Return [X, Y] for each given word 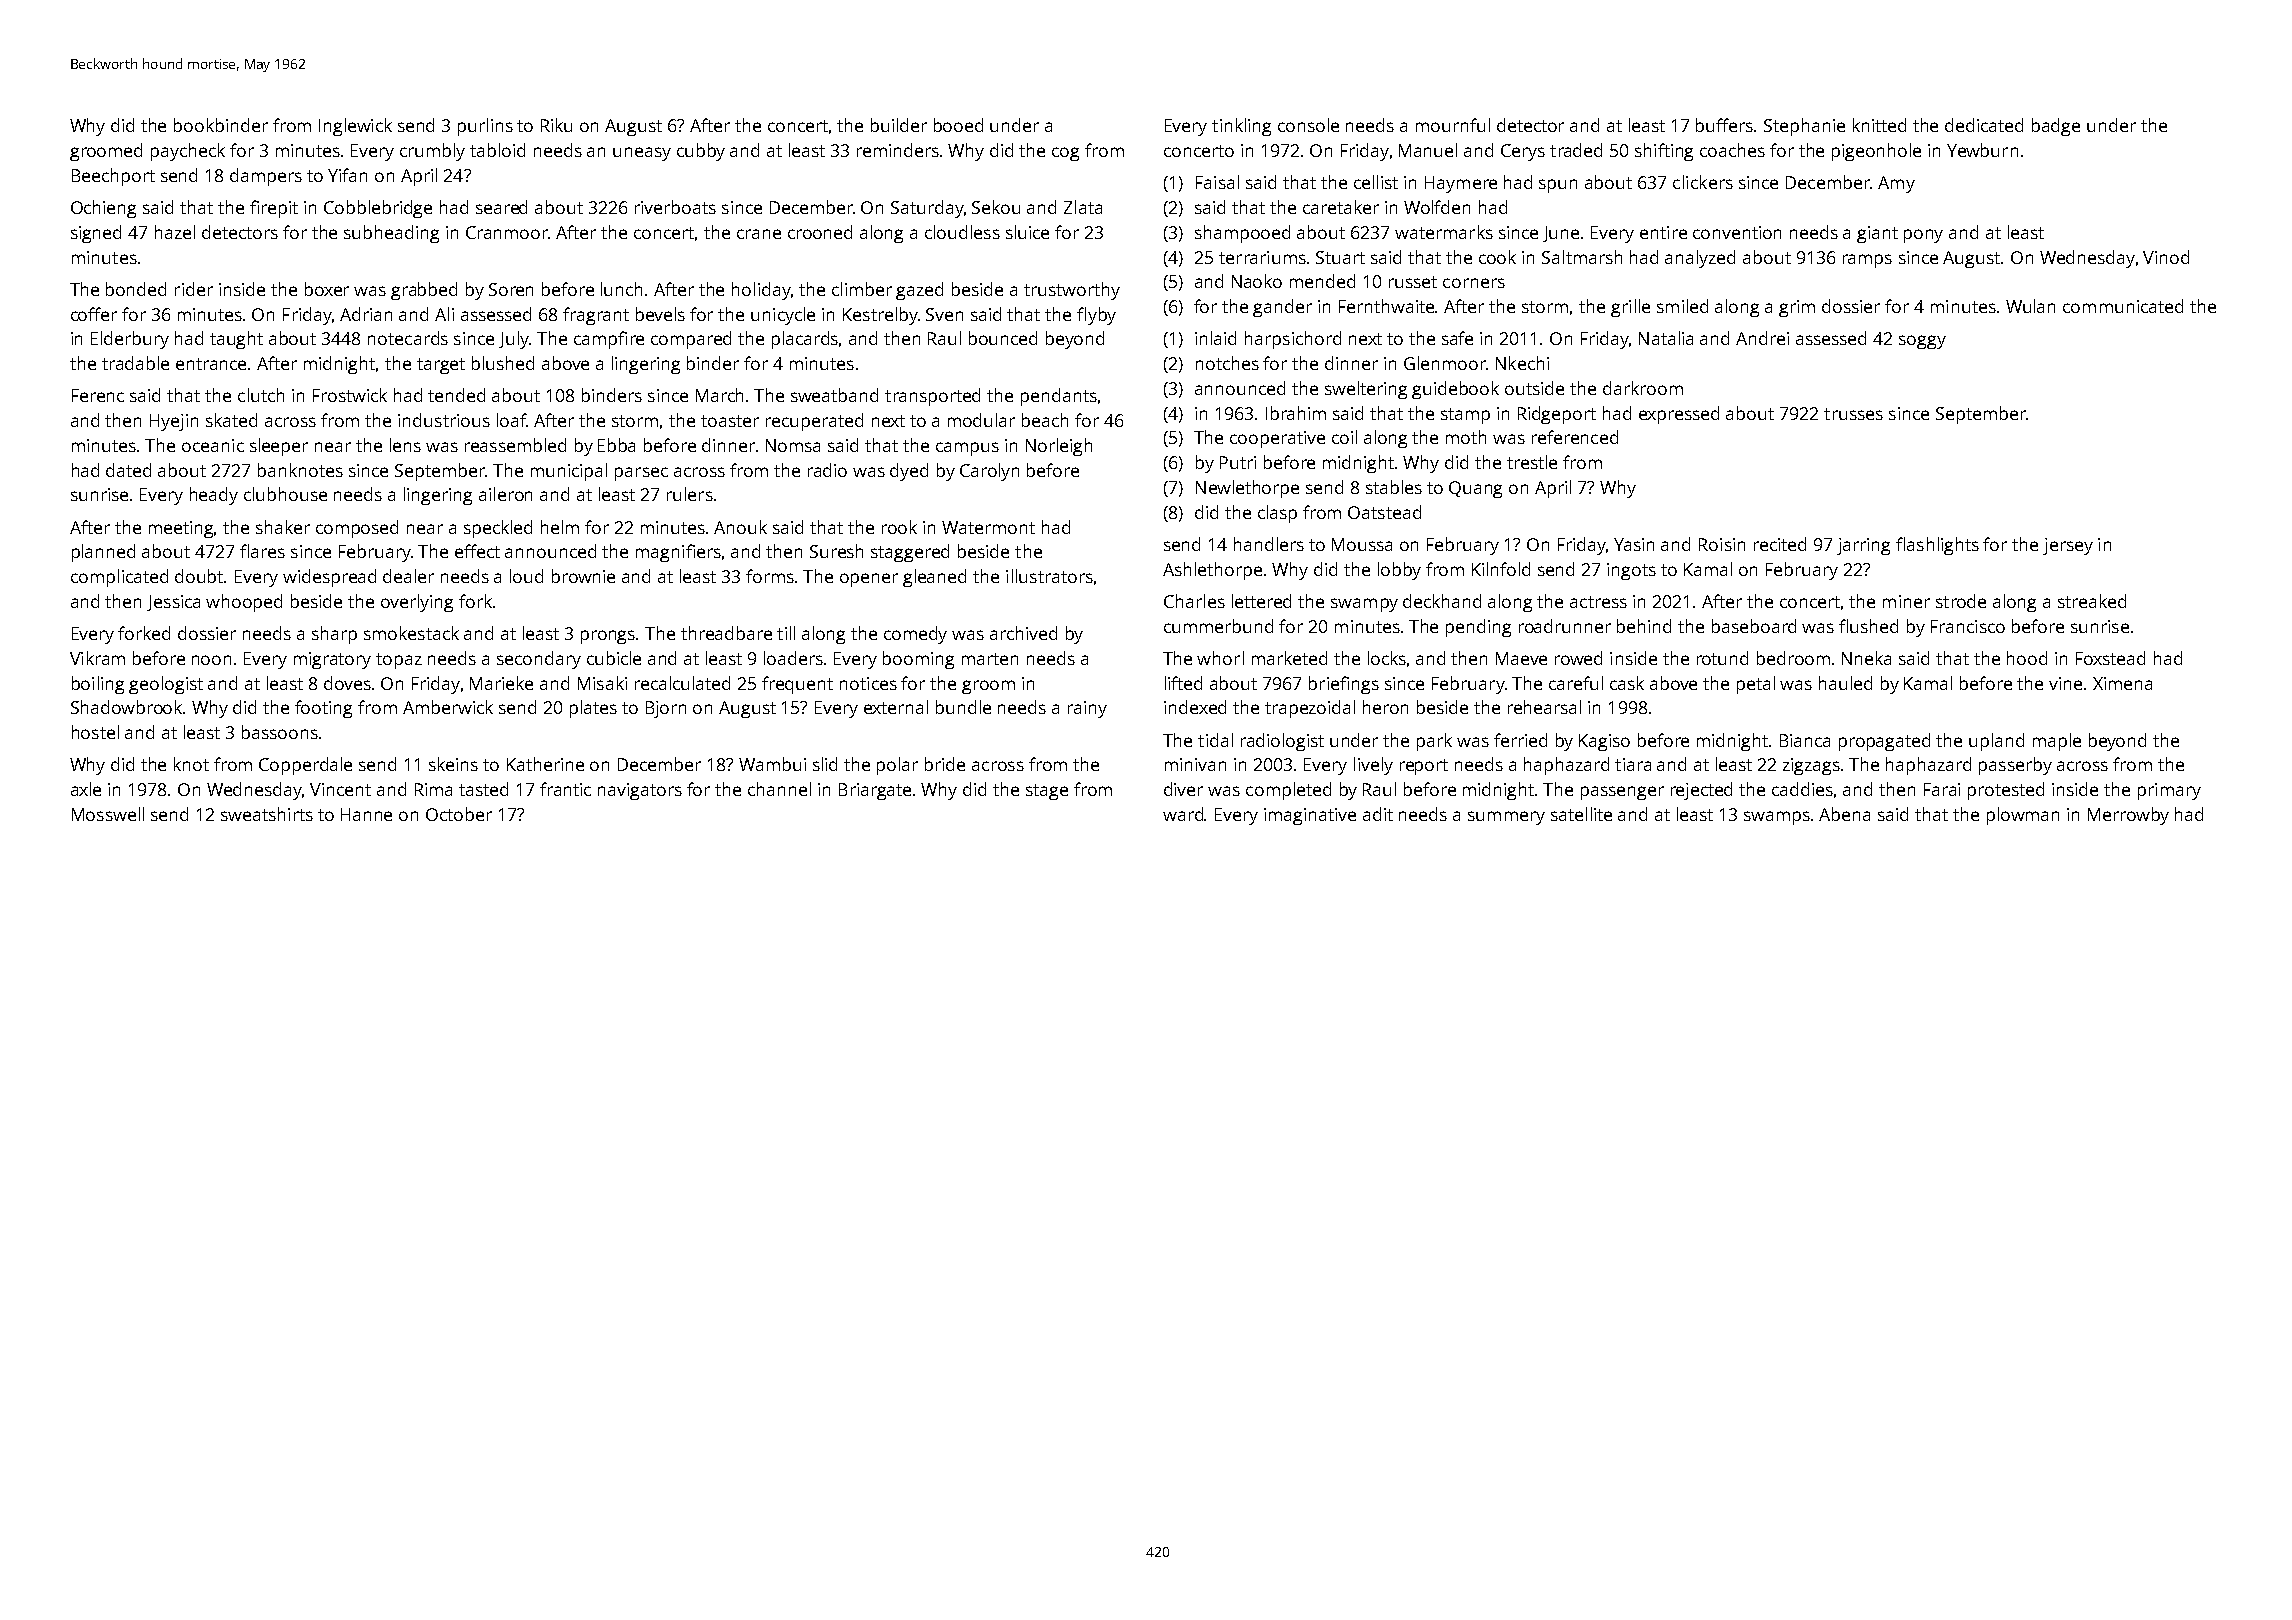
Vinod [2166, 257]
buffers [1725, 125]
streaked [2092, 601]
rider [194, 289]
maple [2057, 742]
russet [1413, 282]
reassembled [515, 445]
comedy [915, 635]
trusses [1853, 414]
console [1308, 125]
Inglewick [355, 127]
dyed [909, 472]
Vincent [340, 789]
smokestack [411, 633]
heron [1385, 707]
